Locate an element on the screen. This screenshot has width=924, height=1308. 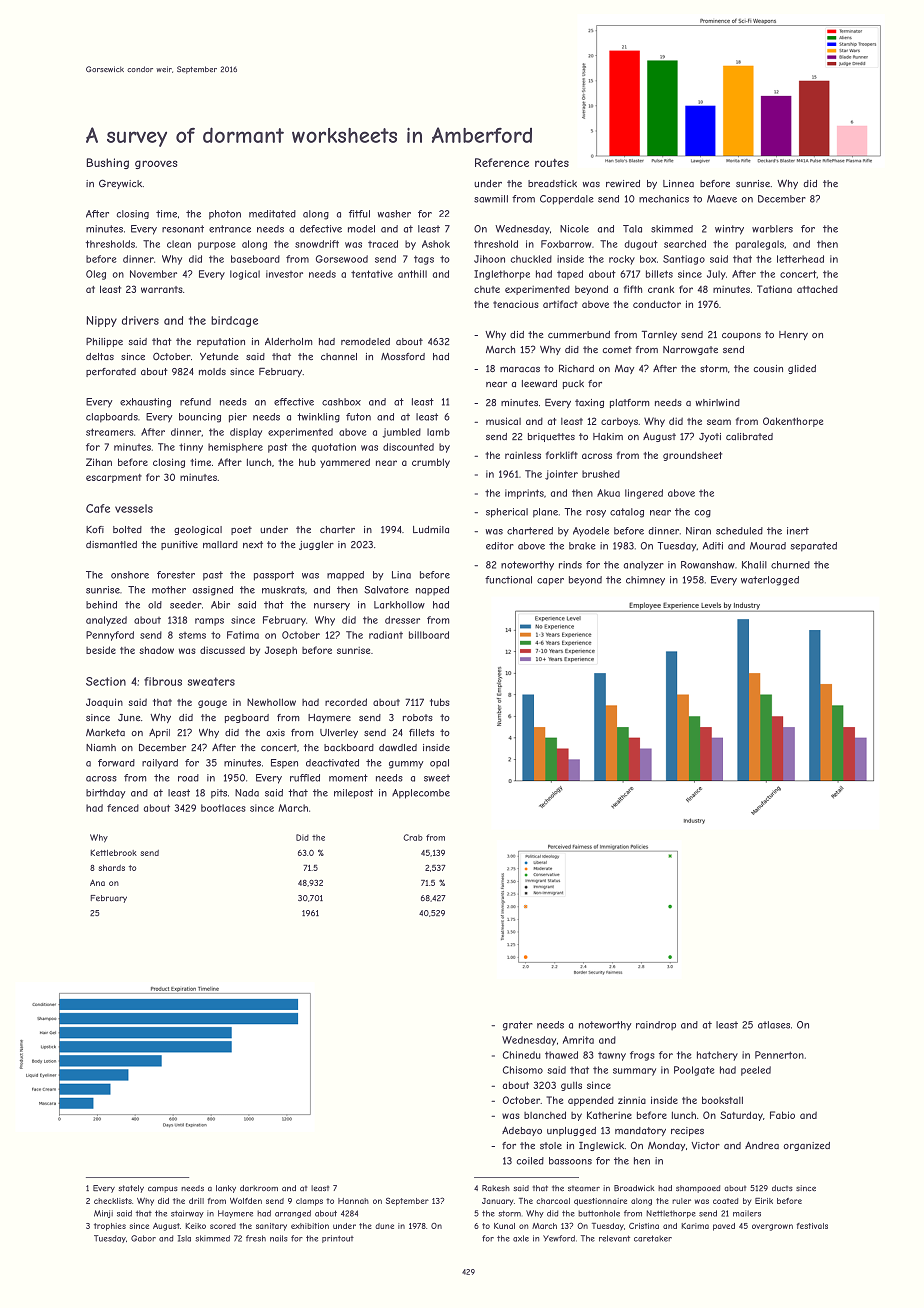
fenced is located at coordinates (123, 808).
